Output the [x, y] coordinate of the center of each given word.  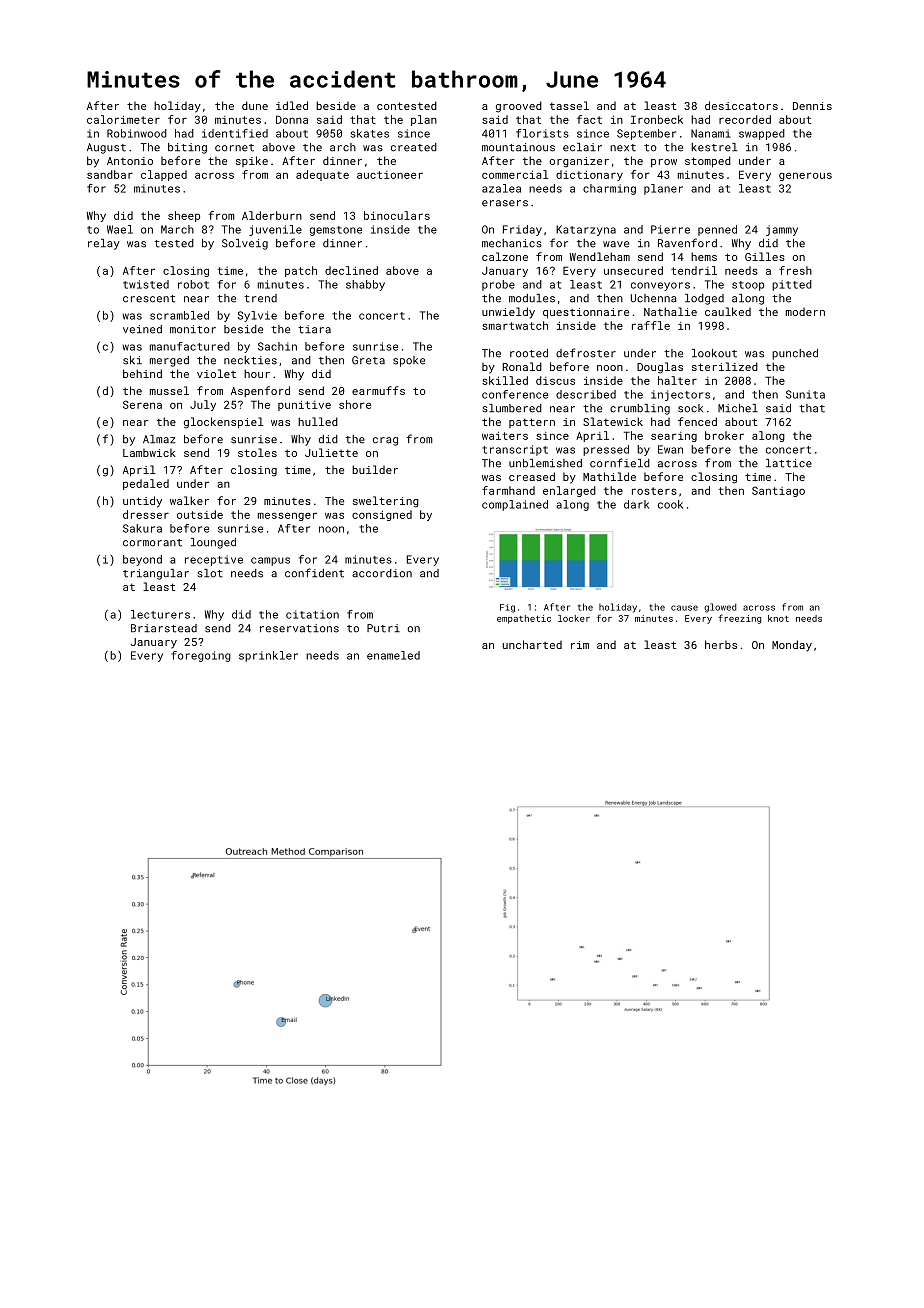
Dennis [812, 106]
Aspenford [260, 391]
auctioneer [390, 175]
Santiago [778, 491]
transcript [515, 450]
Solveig [245, 244]
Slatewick [613, 421]
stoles [257, 452]
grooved [519, 107]
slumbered [512, 408]
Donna [292, 119]
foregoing [201, 656]
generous [805, 176]
